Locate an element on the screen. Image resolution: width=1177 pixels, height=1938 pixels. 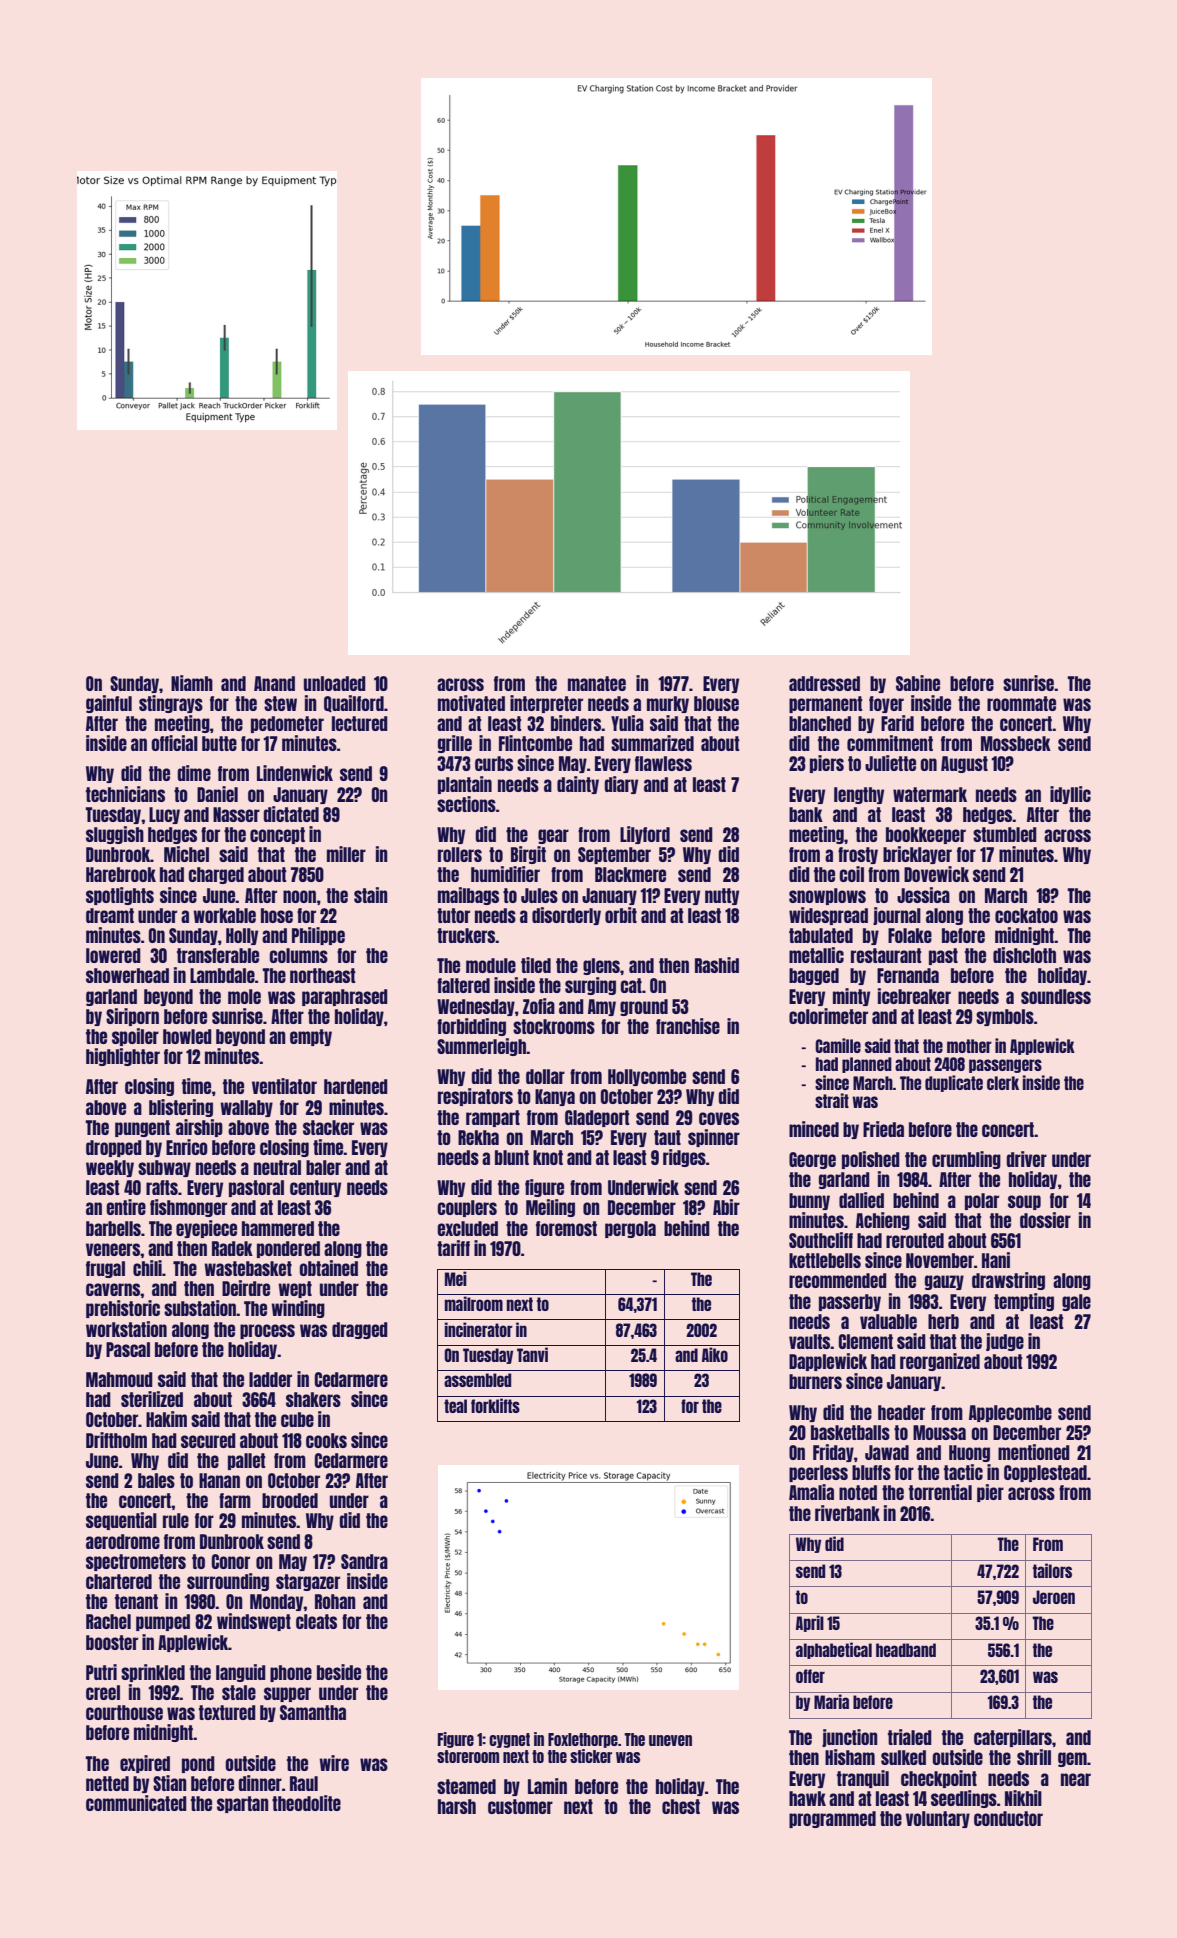
crumbling is located at coordinates (966, 1160).
